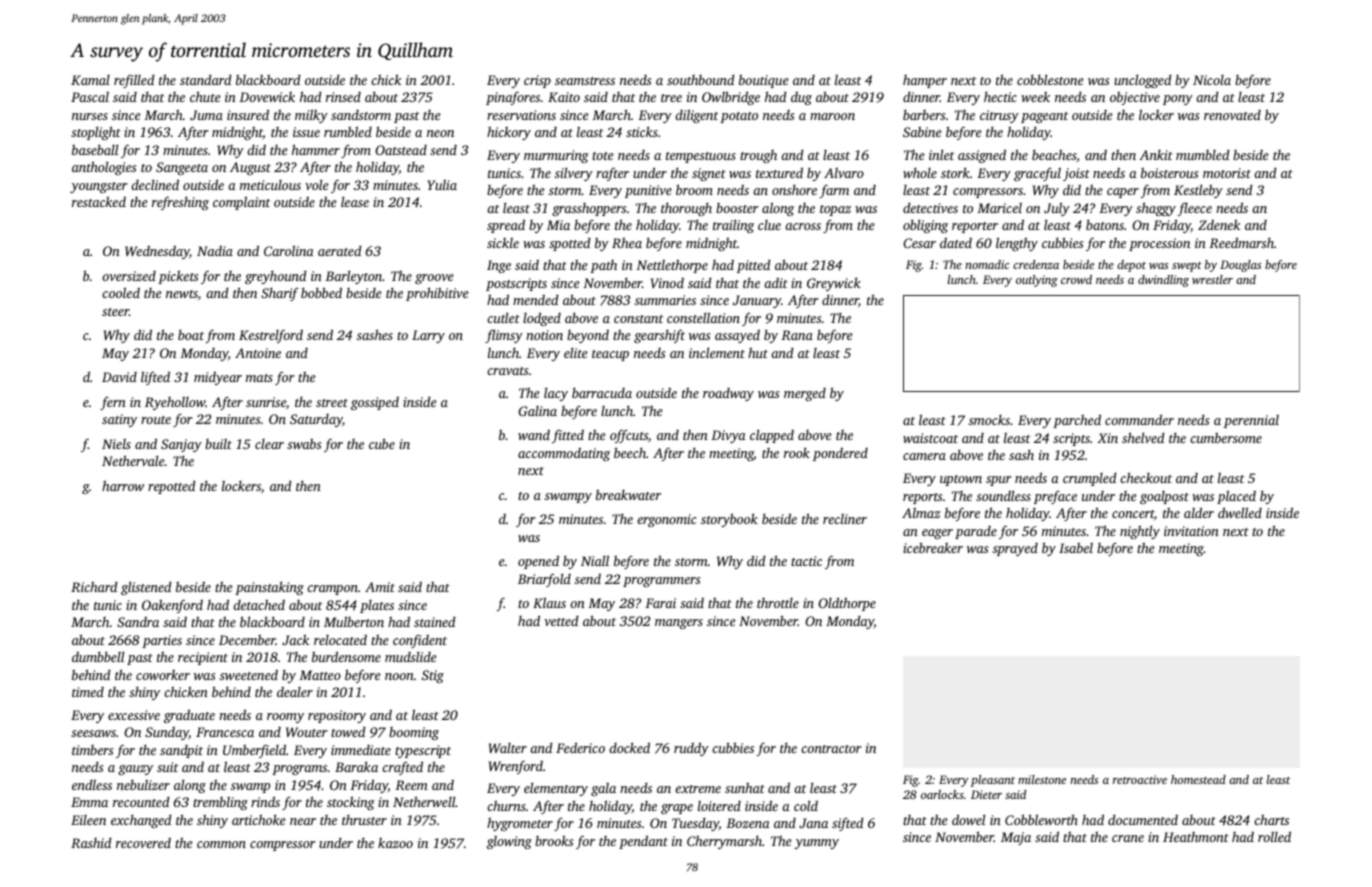  What do you see at coordinates (90, 97) in the screenshot?
I see `Pascal` at bounding box center [90, 97].
